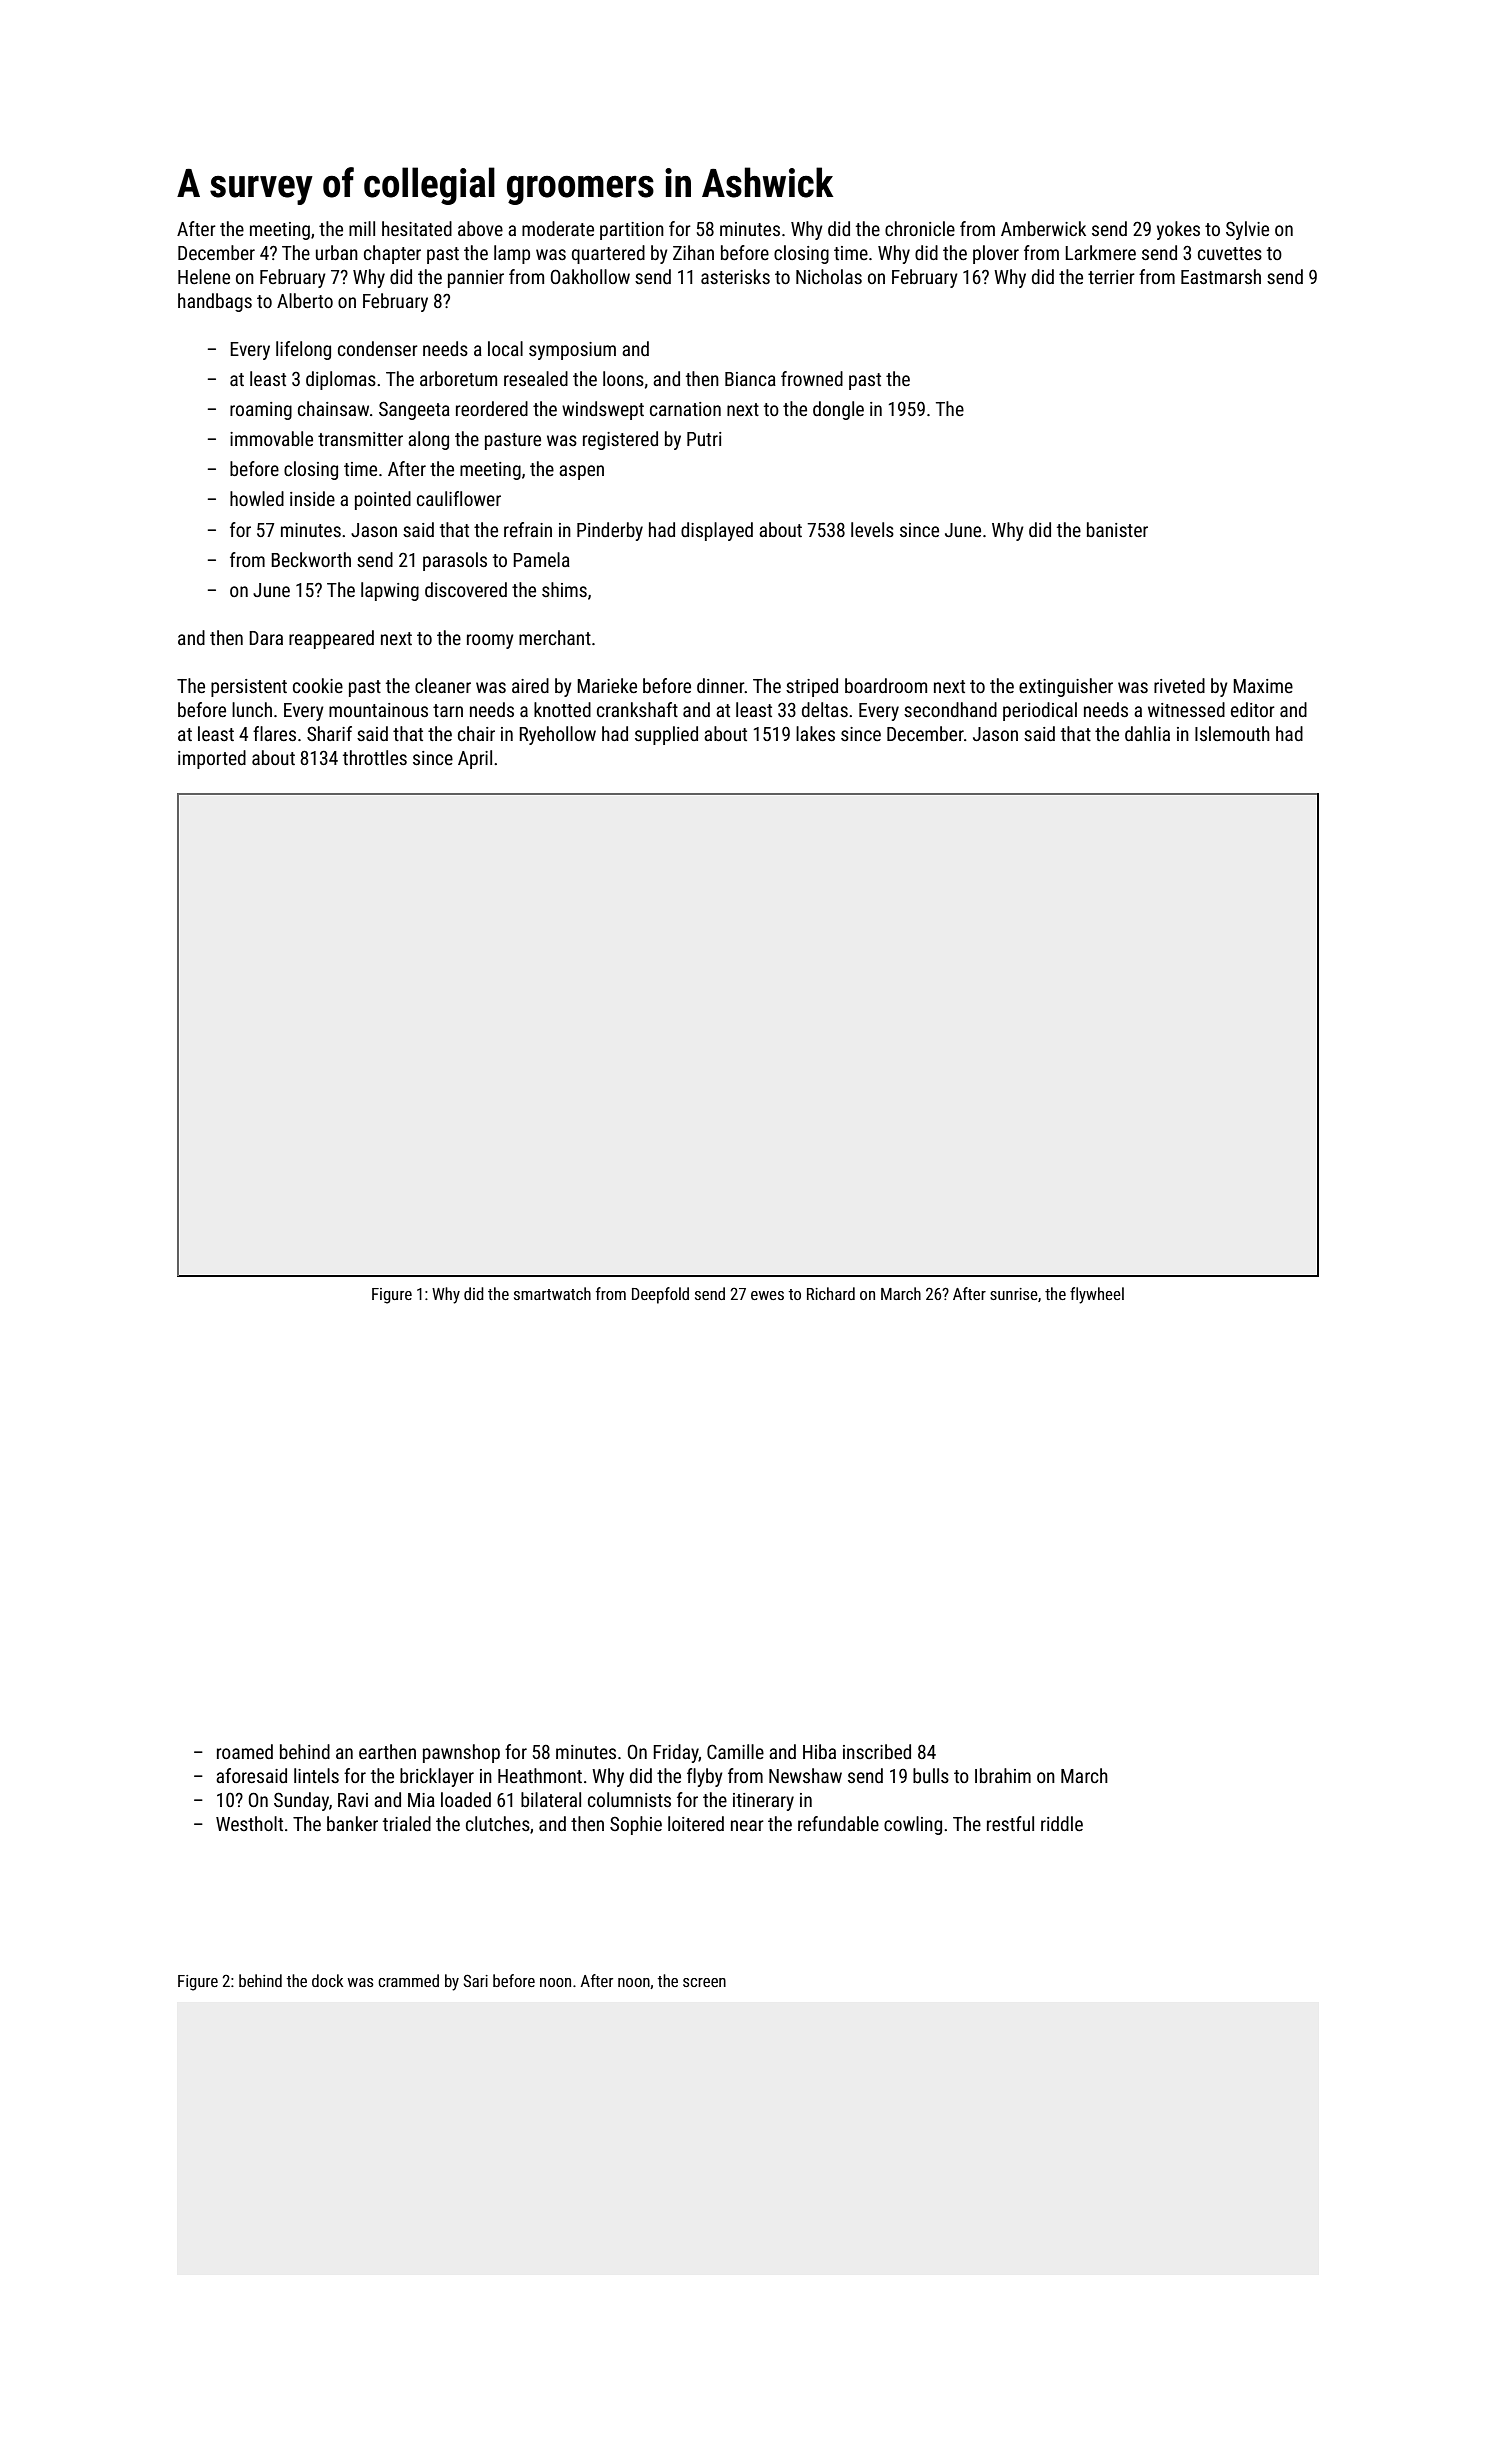 The height and width of the image is (2464, 1496). What do you see at coordinates (311, 559) in the image?
I see `Beckworth` at bounding box center [311, 559].
